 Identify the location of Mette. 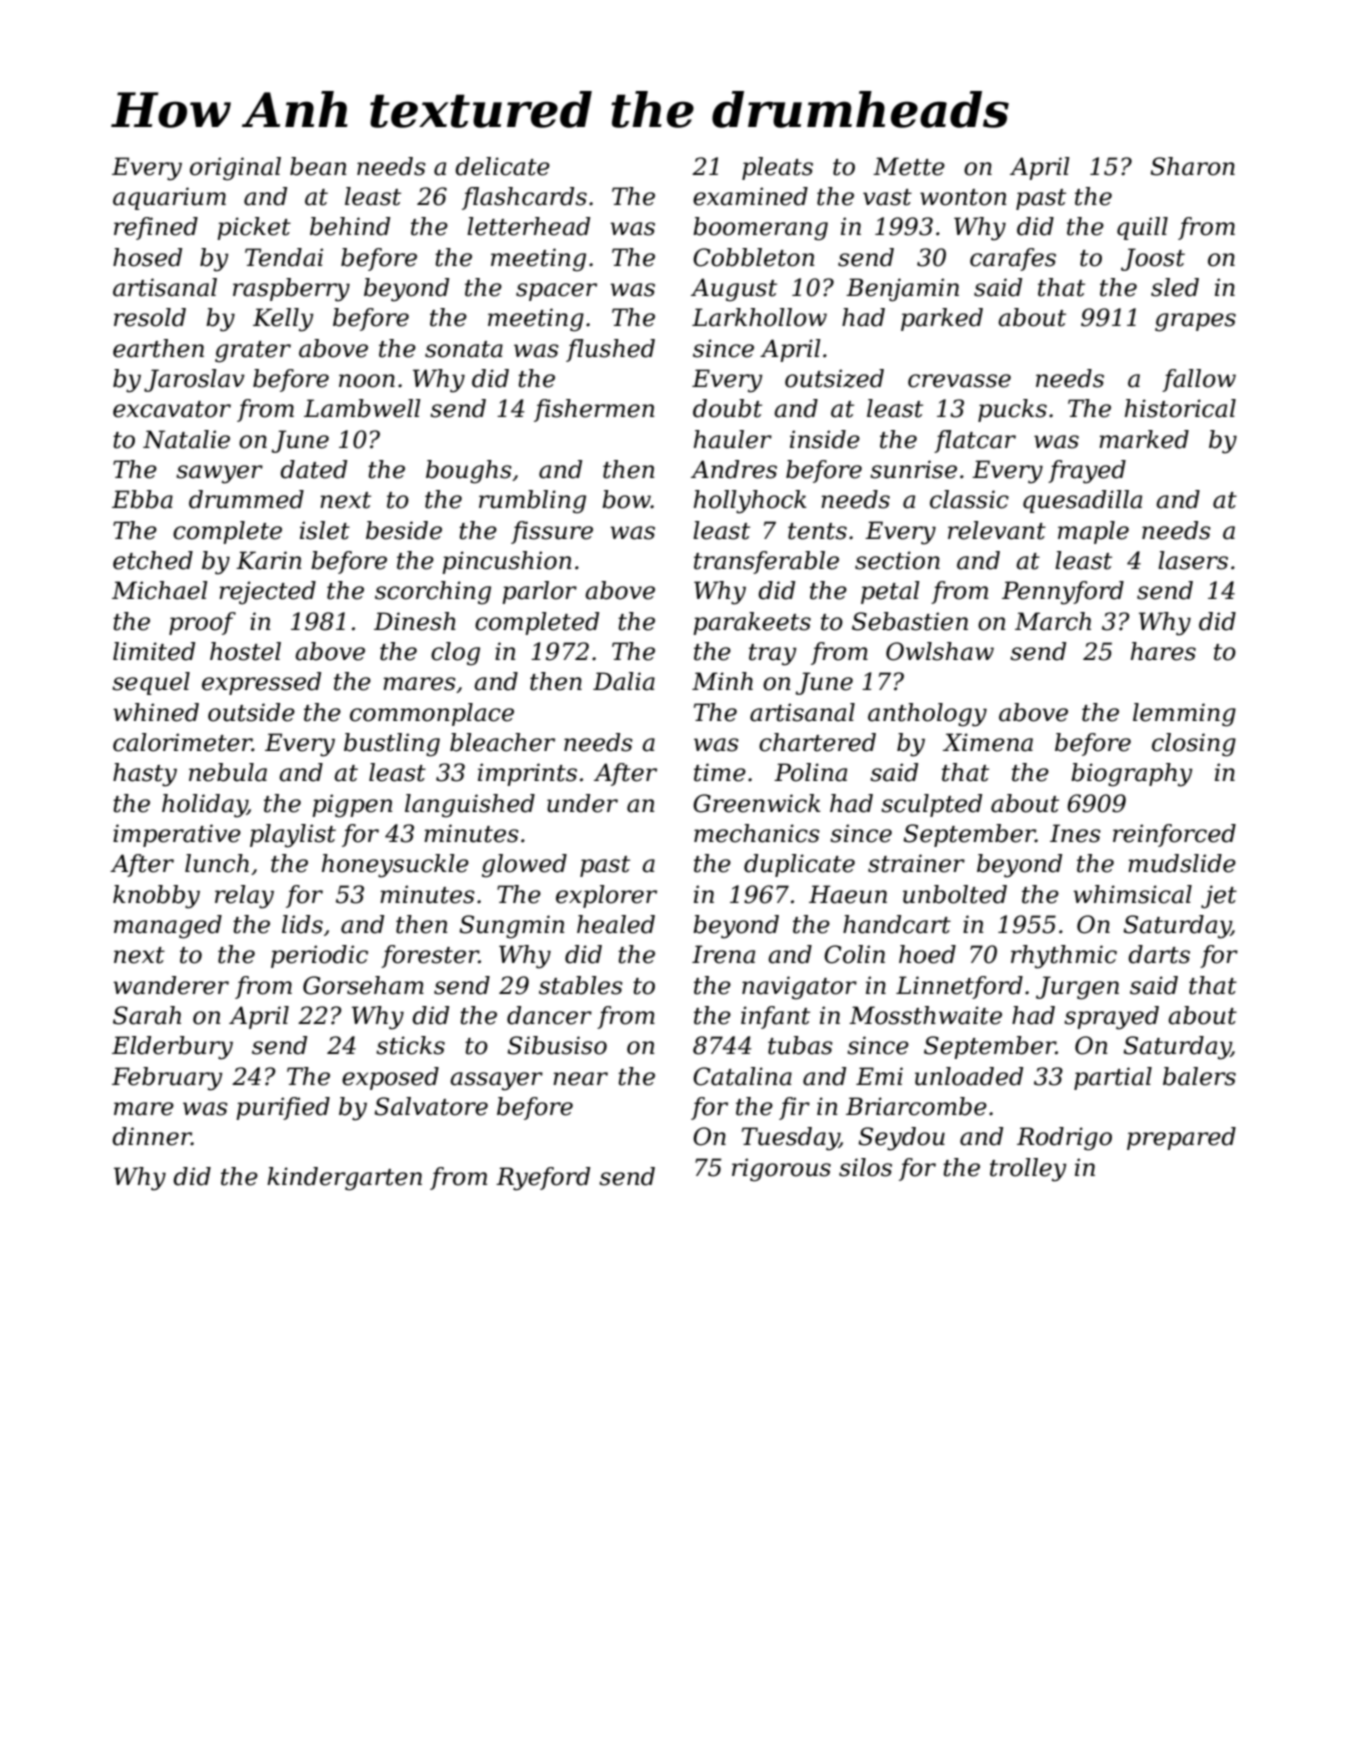
(909, 166).
